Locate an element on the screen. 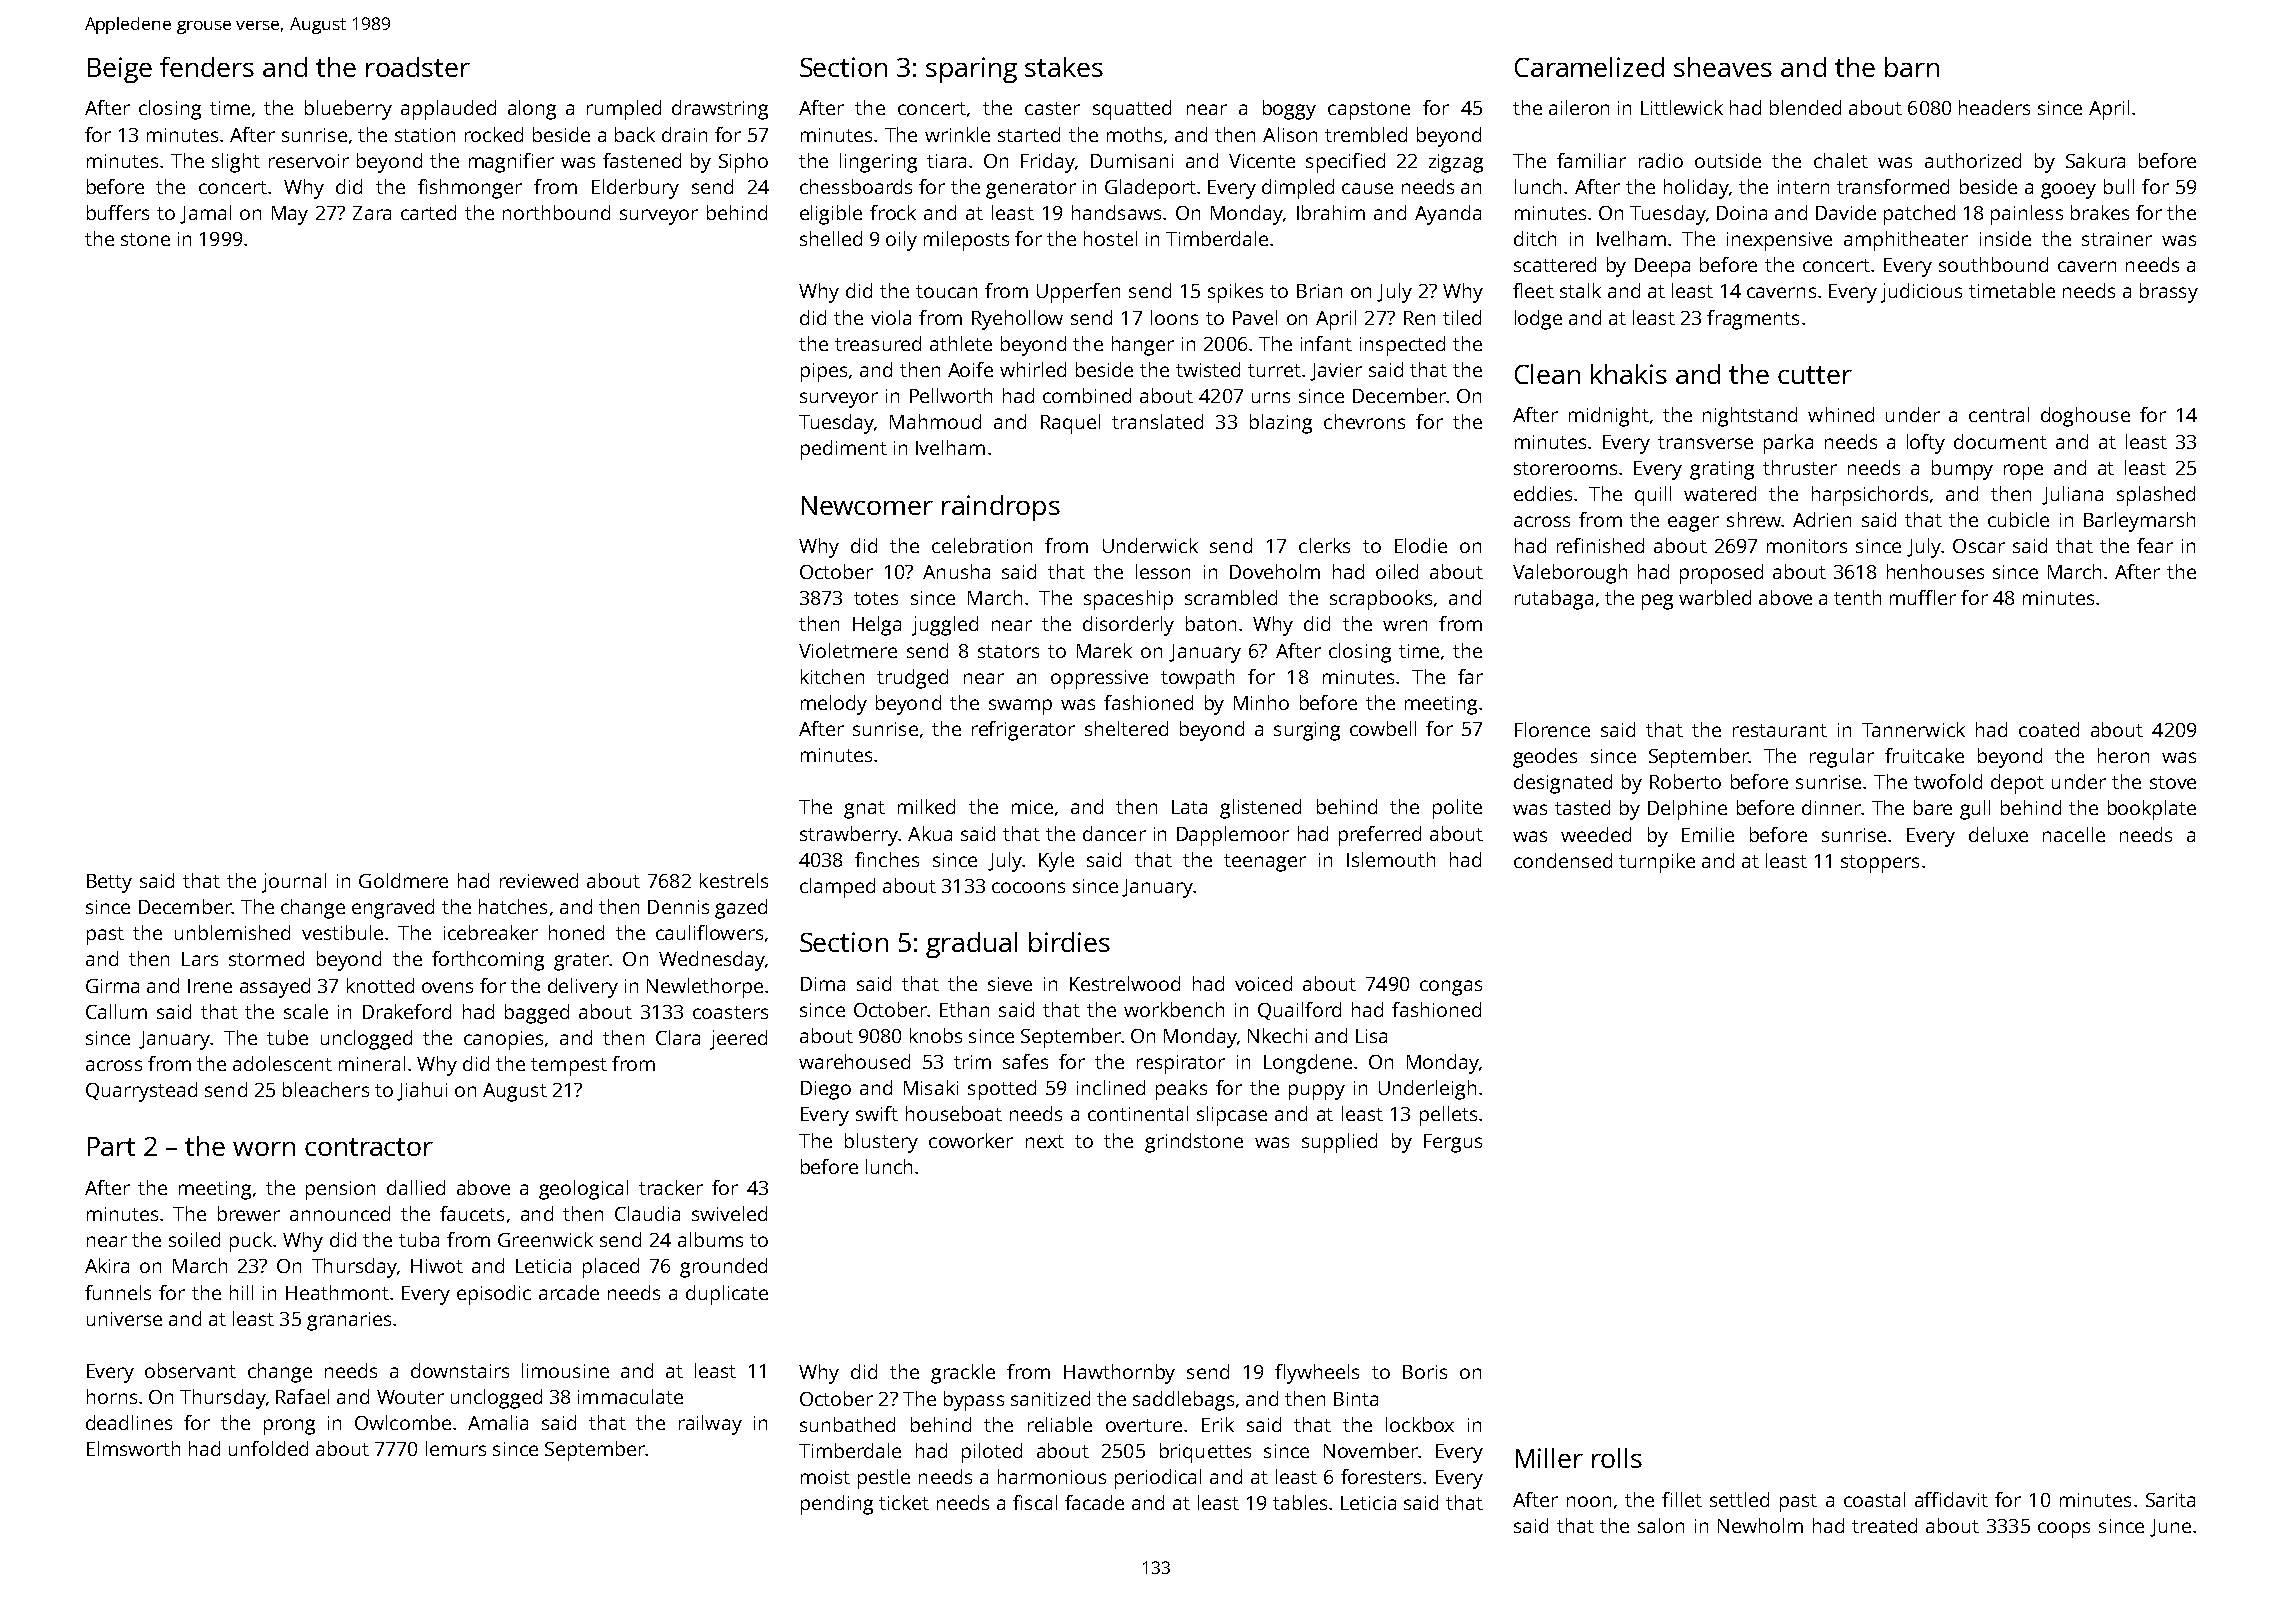 This screenshot has width=2282, height=1614. roadster is located at coordinates (418, 67).
